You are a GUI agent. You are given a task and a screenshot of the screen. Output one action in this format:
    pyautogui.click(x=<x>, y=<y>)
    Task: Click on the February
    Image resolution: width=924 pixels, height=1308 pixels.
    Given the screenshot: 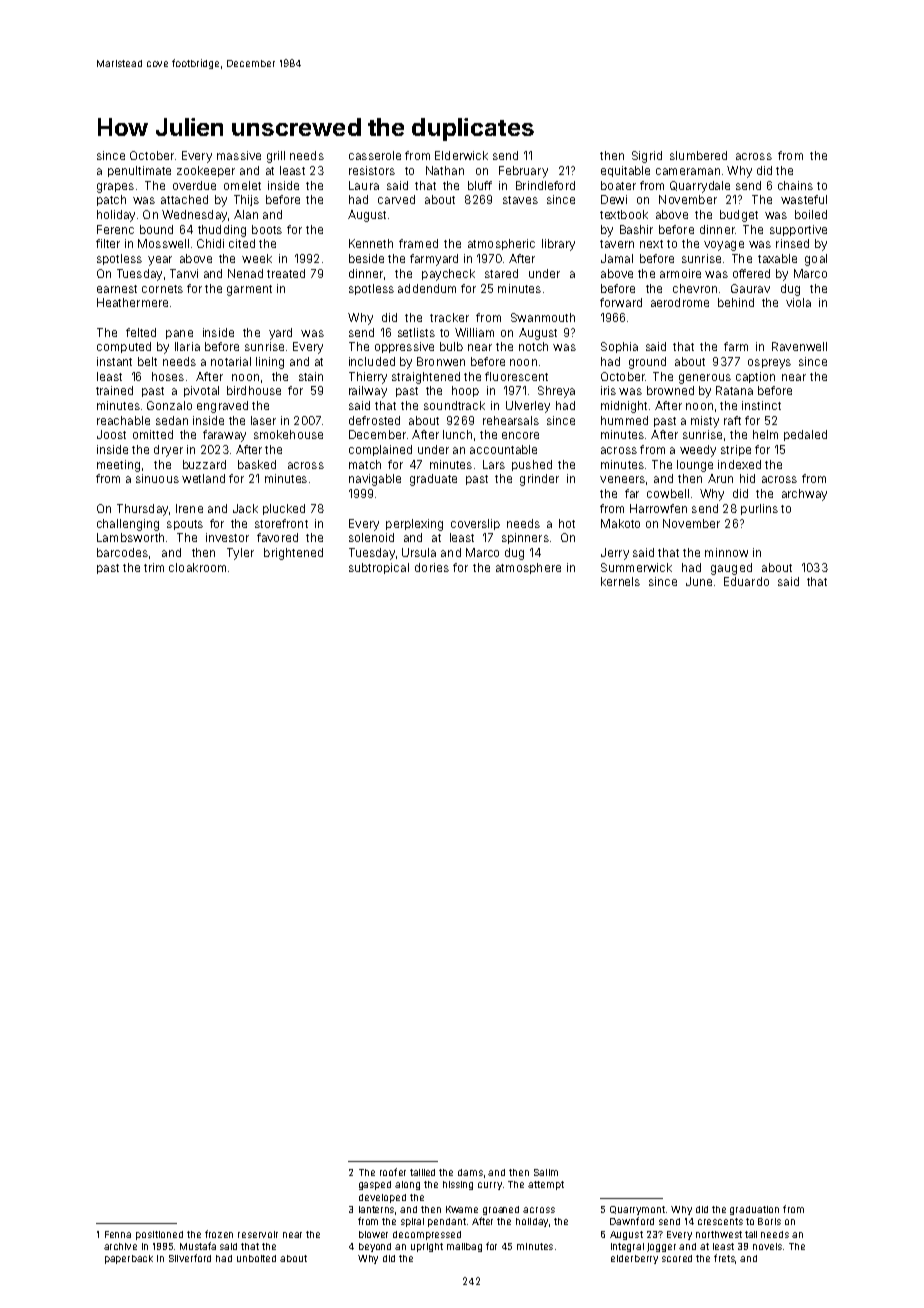 What is the action you would take?
    pyautogui.click(x=523, y=172)
